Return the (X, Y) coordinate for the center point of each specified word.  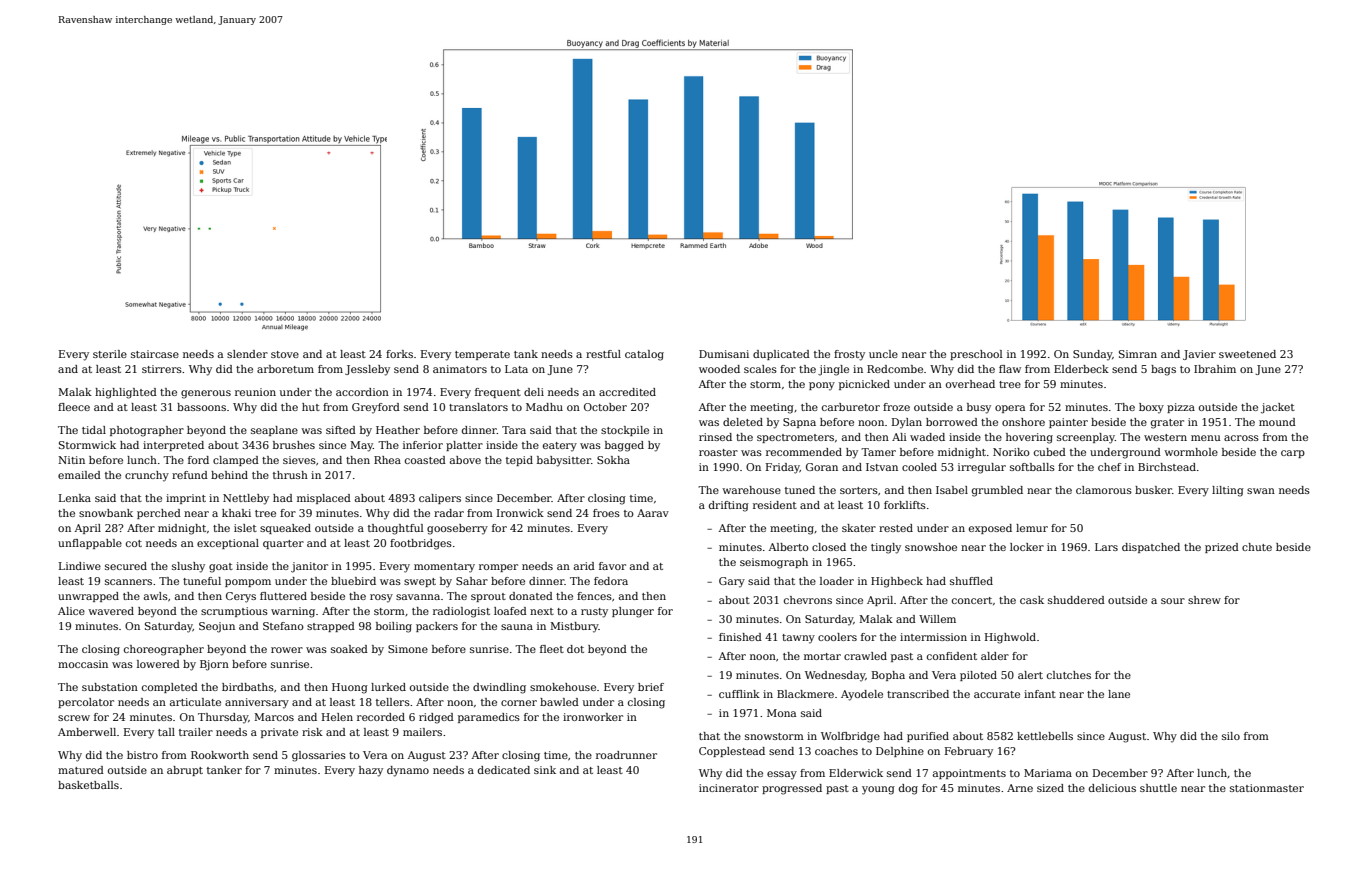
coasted (425, 460)
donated (531, 596)
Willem (937, 619)
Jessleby (367, 370)
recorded (381, 717)
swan (1261, 491)
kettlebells (1045, 736)
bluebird (353, 581)
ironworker (593, 717)
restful (603, 354)
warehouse (751, 490)
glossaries (319, 756)
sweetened (1247, 354)
